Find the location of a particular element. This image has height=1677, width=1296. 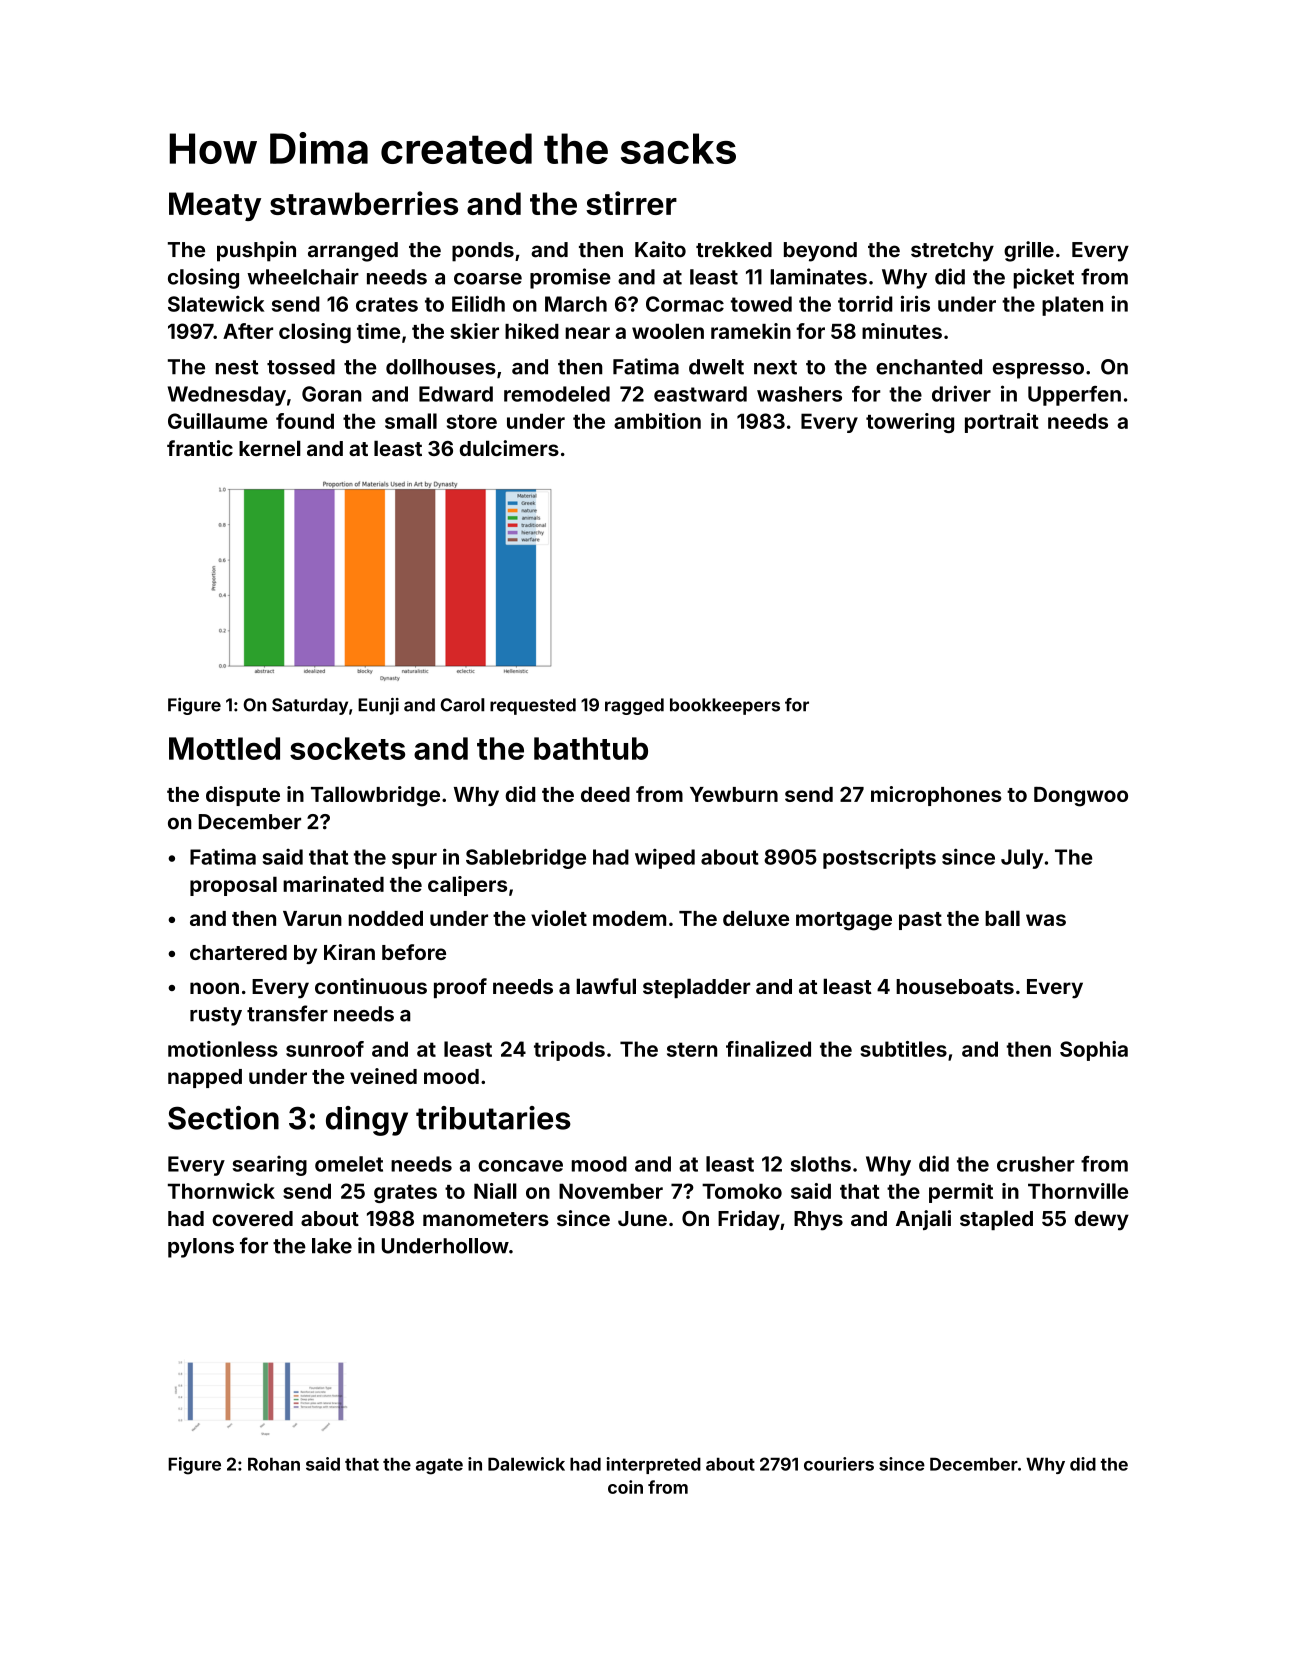

agate is located at coordinates (439, 1466).
